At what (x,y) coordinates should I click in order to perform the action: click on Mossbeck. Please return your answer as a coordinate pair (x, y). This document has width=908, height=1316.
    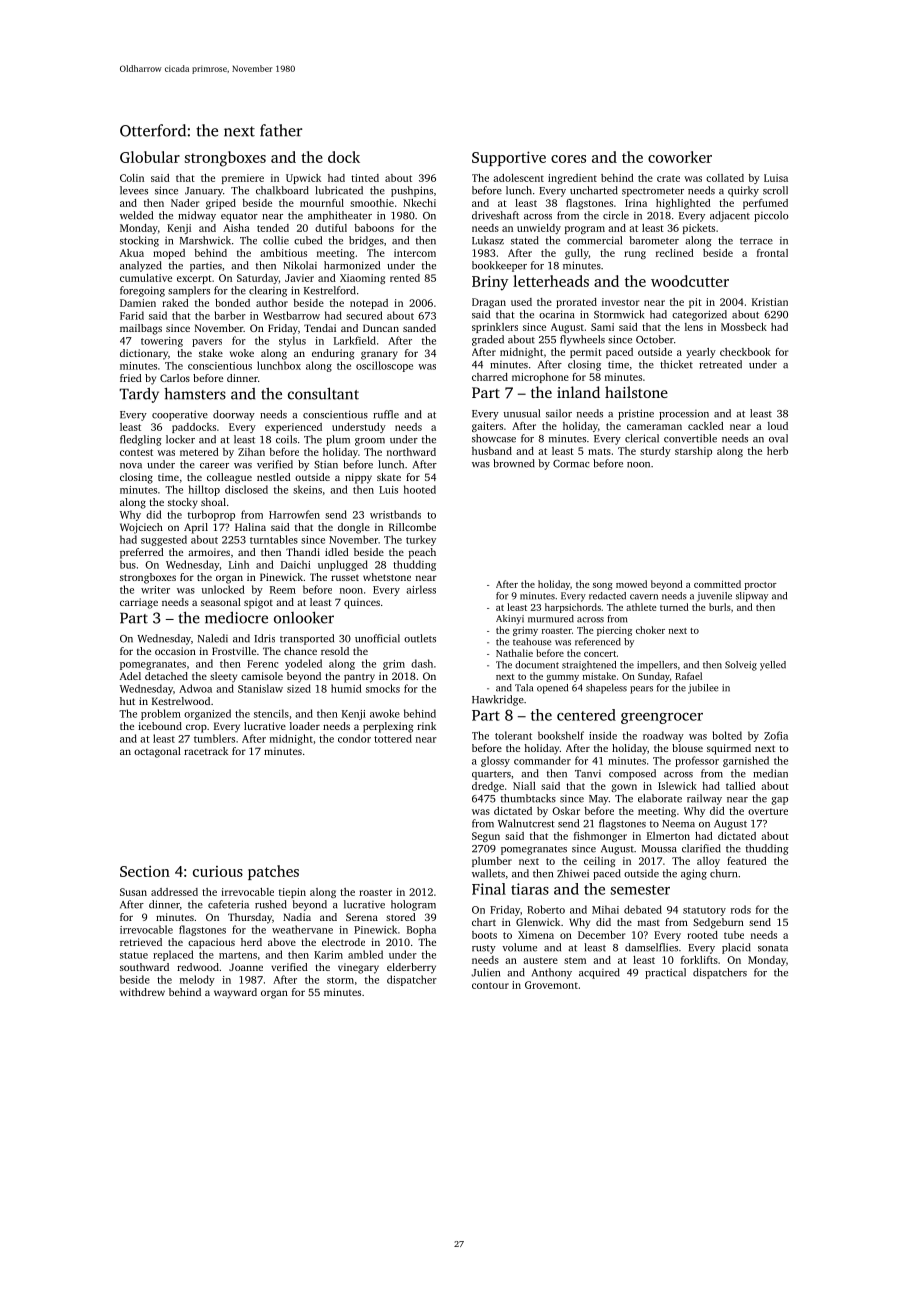
    Looking at the image, I should click on (744, 327).
